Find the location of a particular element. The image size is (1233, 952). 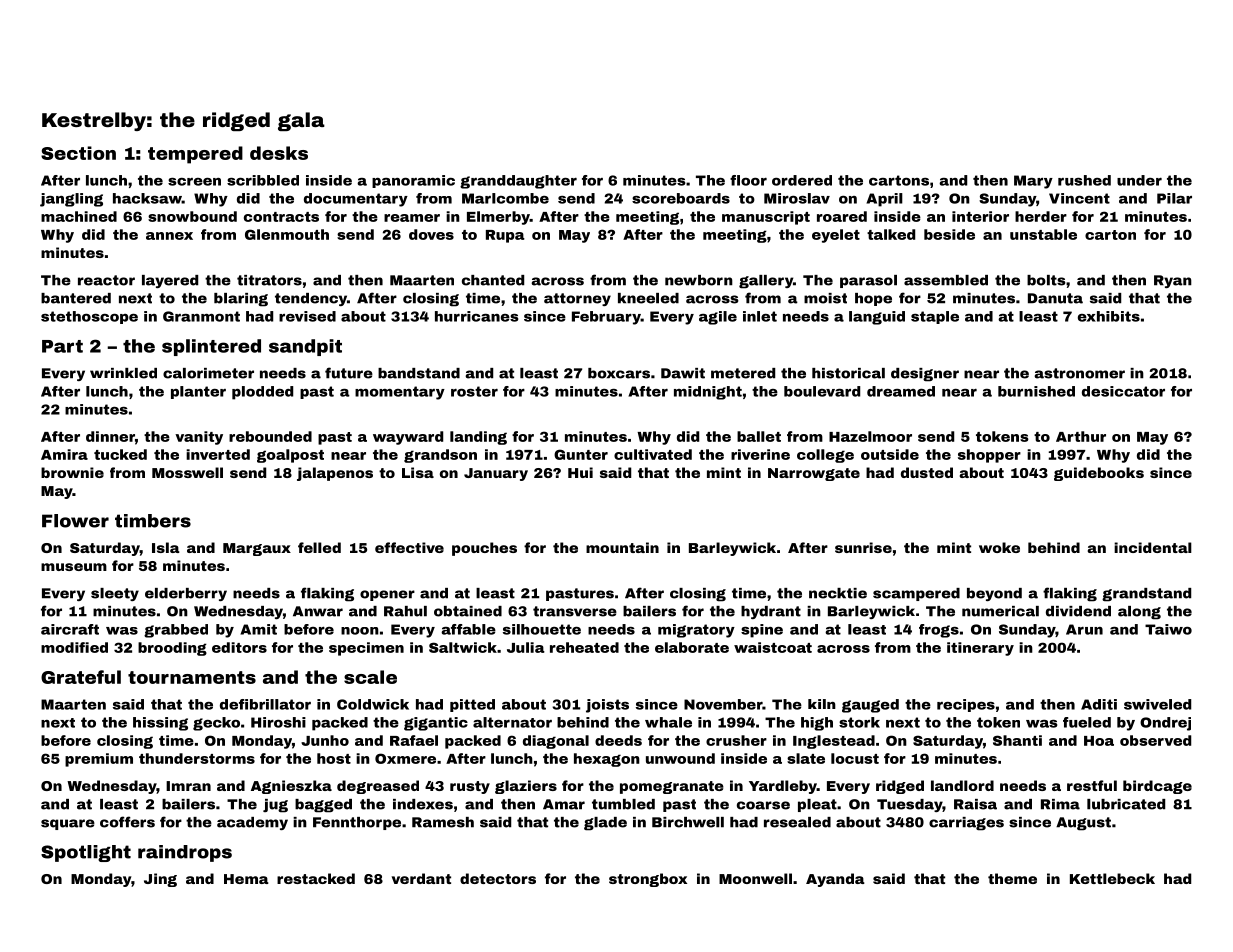

verdant is located at coordinates (421, 878).
